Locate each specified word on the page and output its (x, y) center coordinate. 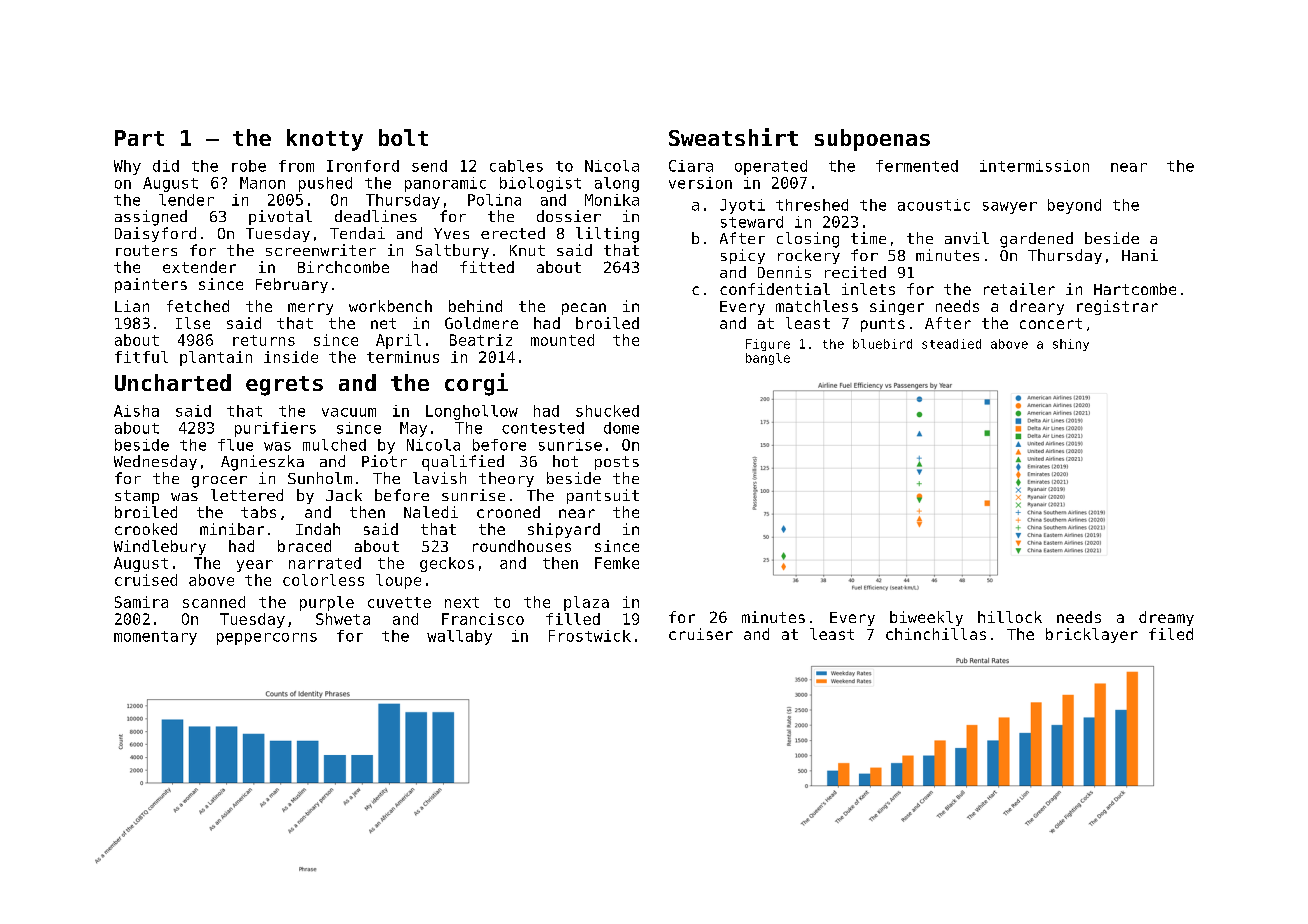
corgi (476, 384)
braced (304, 546)
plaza (586, 603)
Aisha (136, 411)
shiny (1071, 345)
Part (139, 138)
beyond (1074, 206)
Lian (132, 306)
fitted (487, 267)
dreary (1037, 307)
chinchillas (936, 634)
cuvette (399, 602)
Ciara (691, 166)
